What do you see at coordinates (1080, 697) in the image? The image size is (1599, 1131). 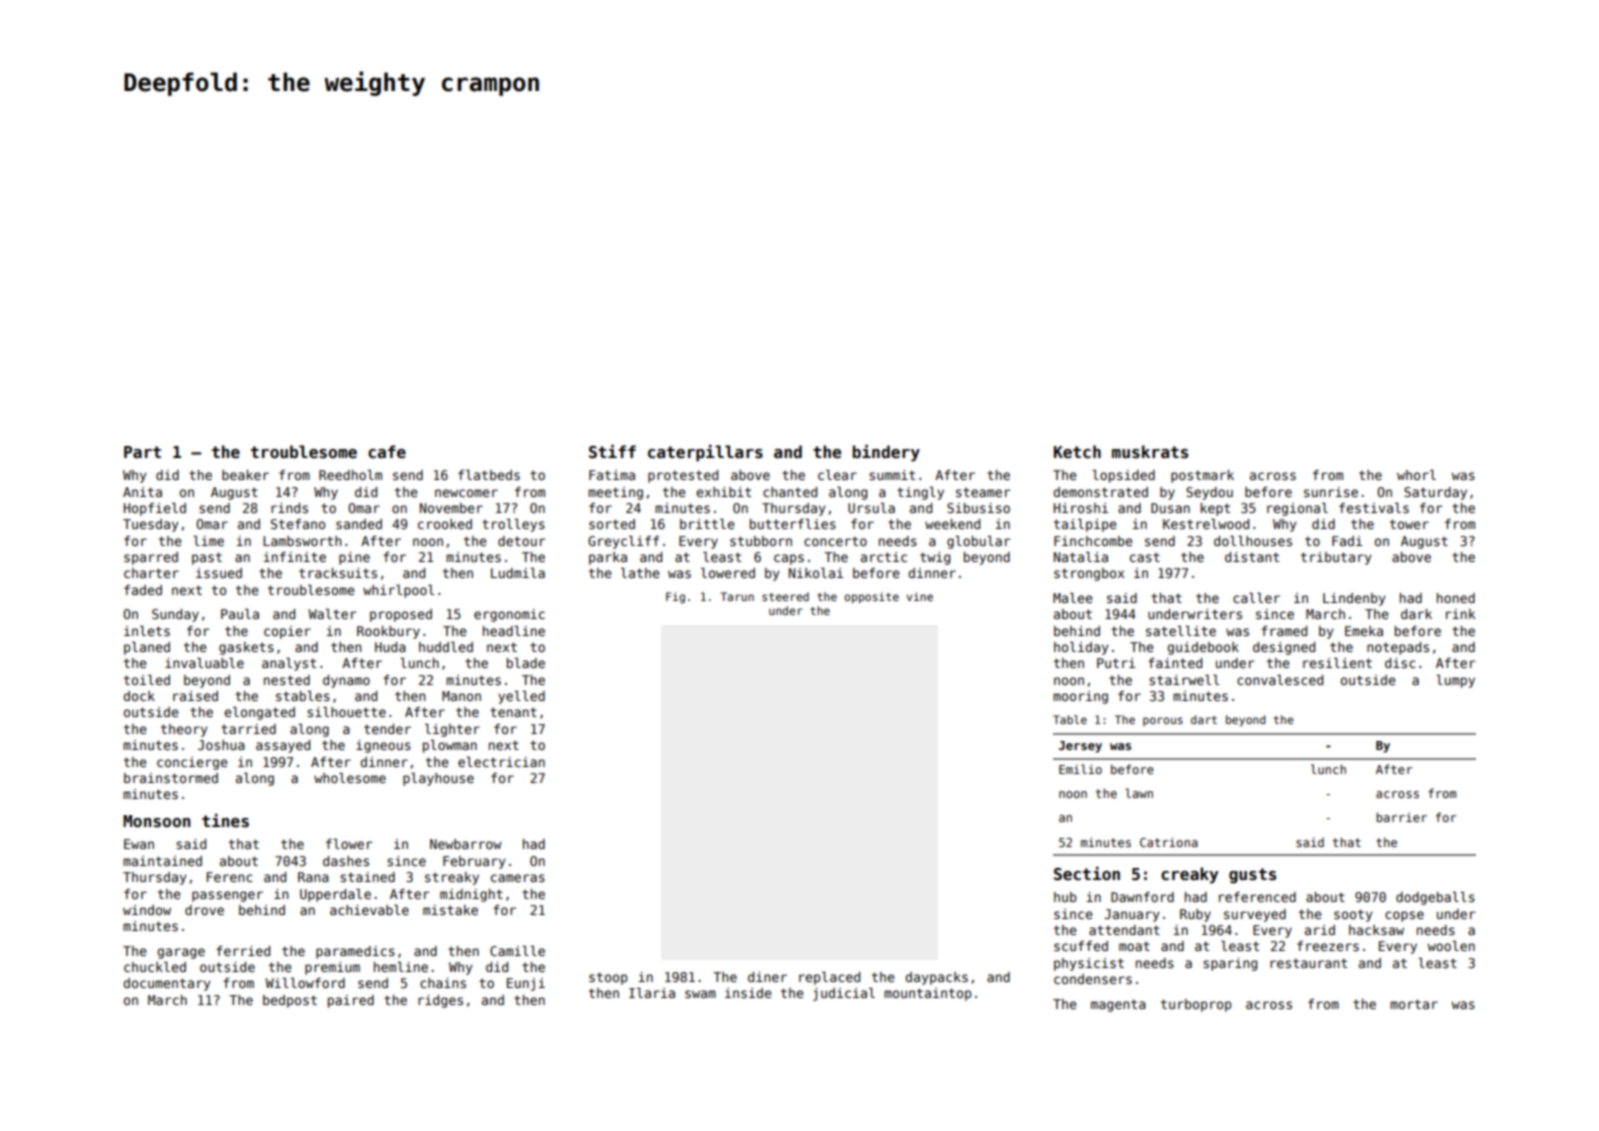 I see `mooring` at bounding box center [1080, 697].
